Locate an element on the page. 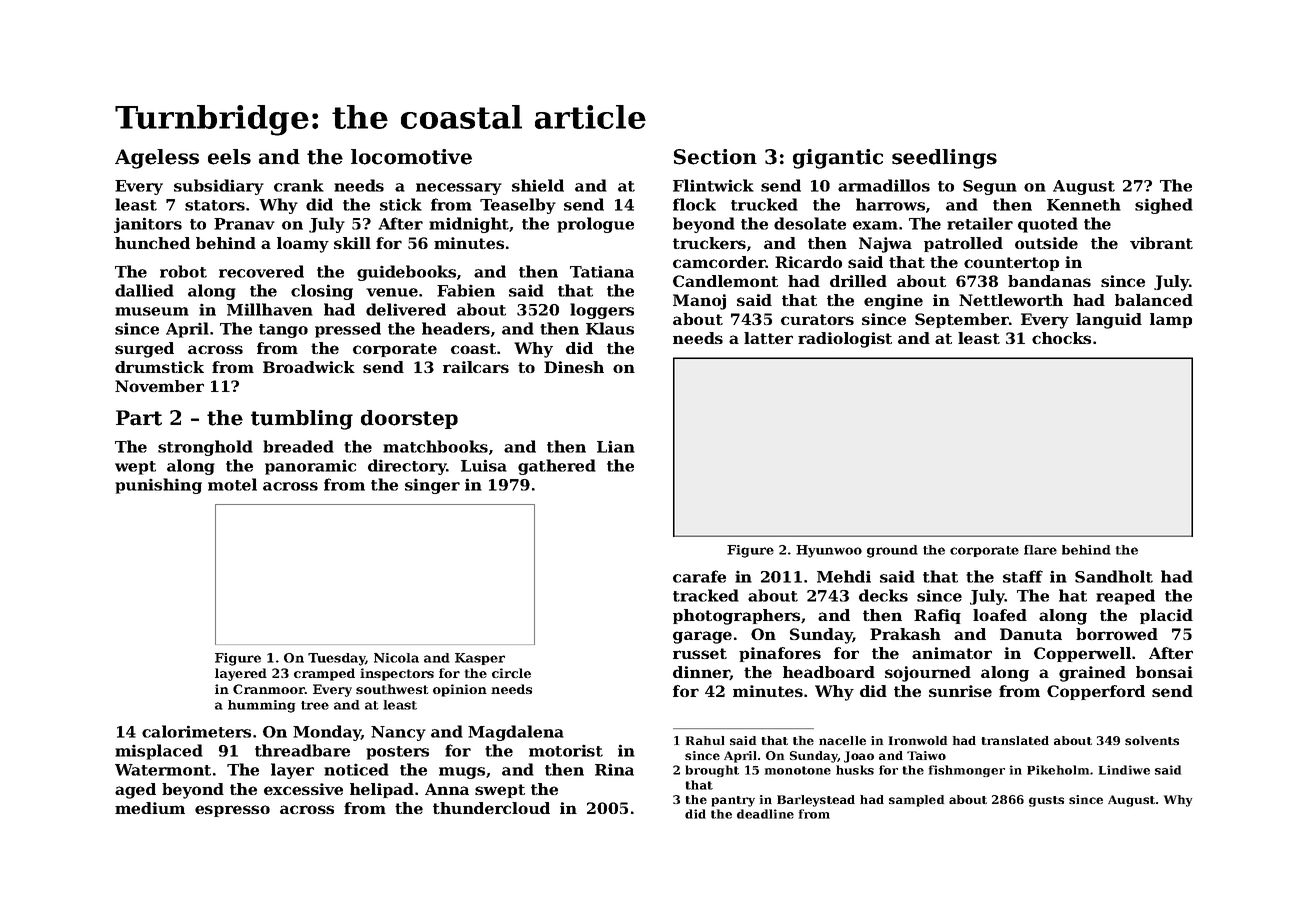  loggers is located at coordinates (602, 311).
